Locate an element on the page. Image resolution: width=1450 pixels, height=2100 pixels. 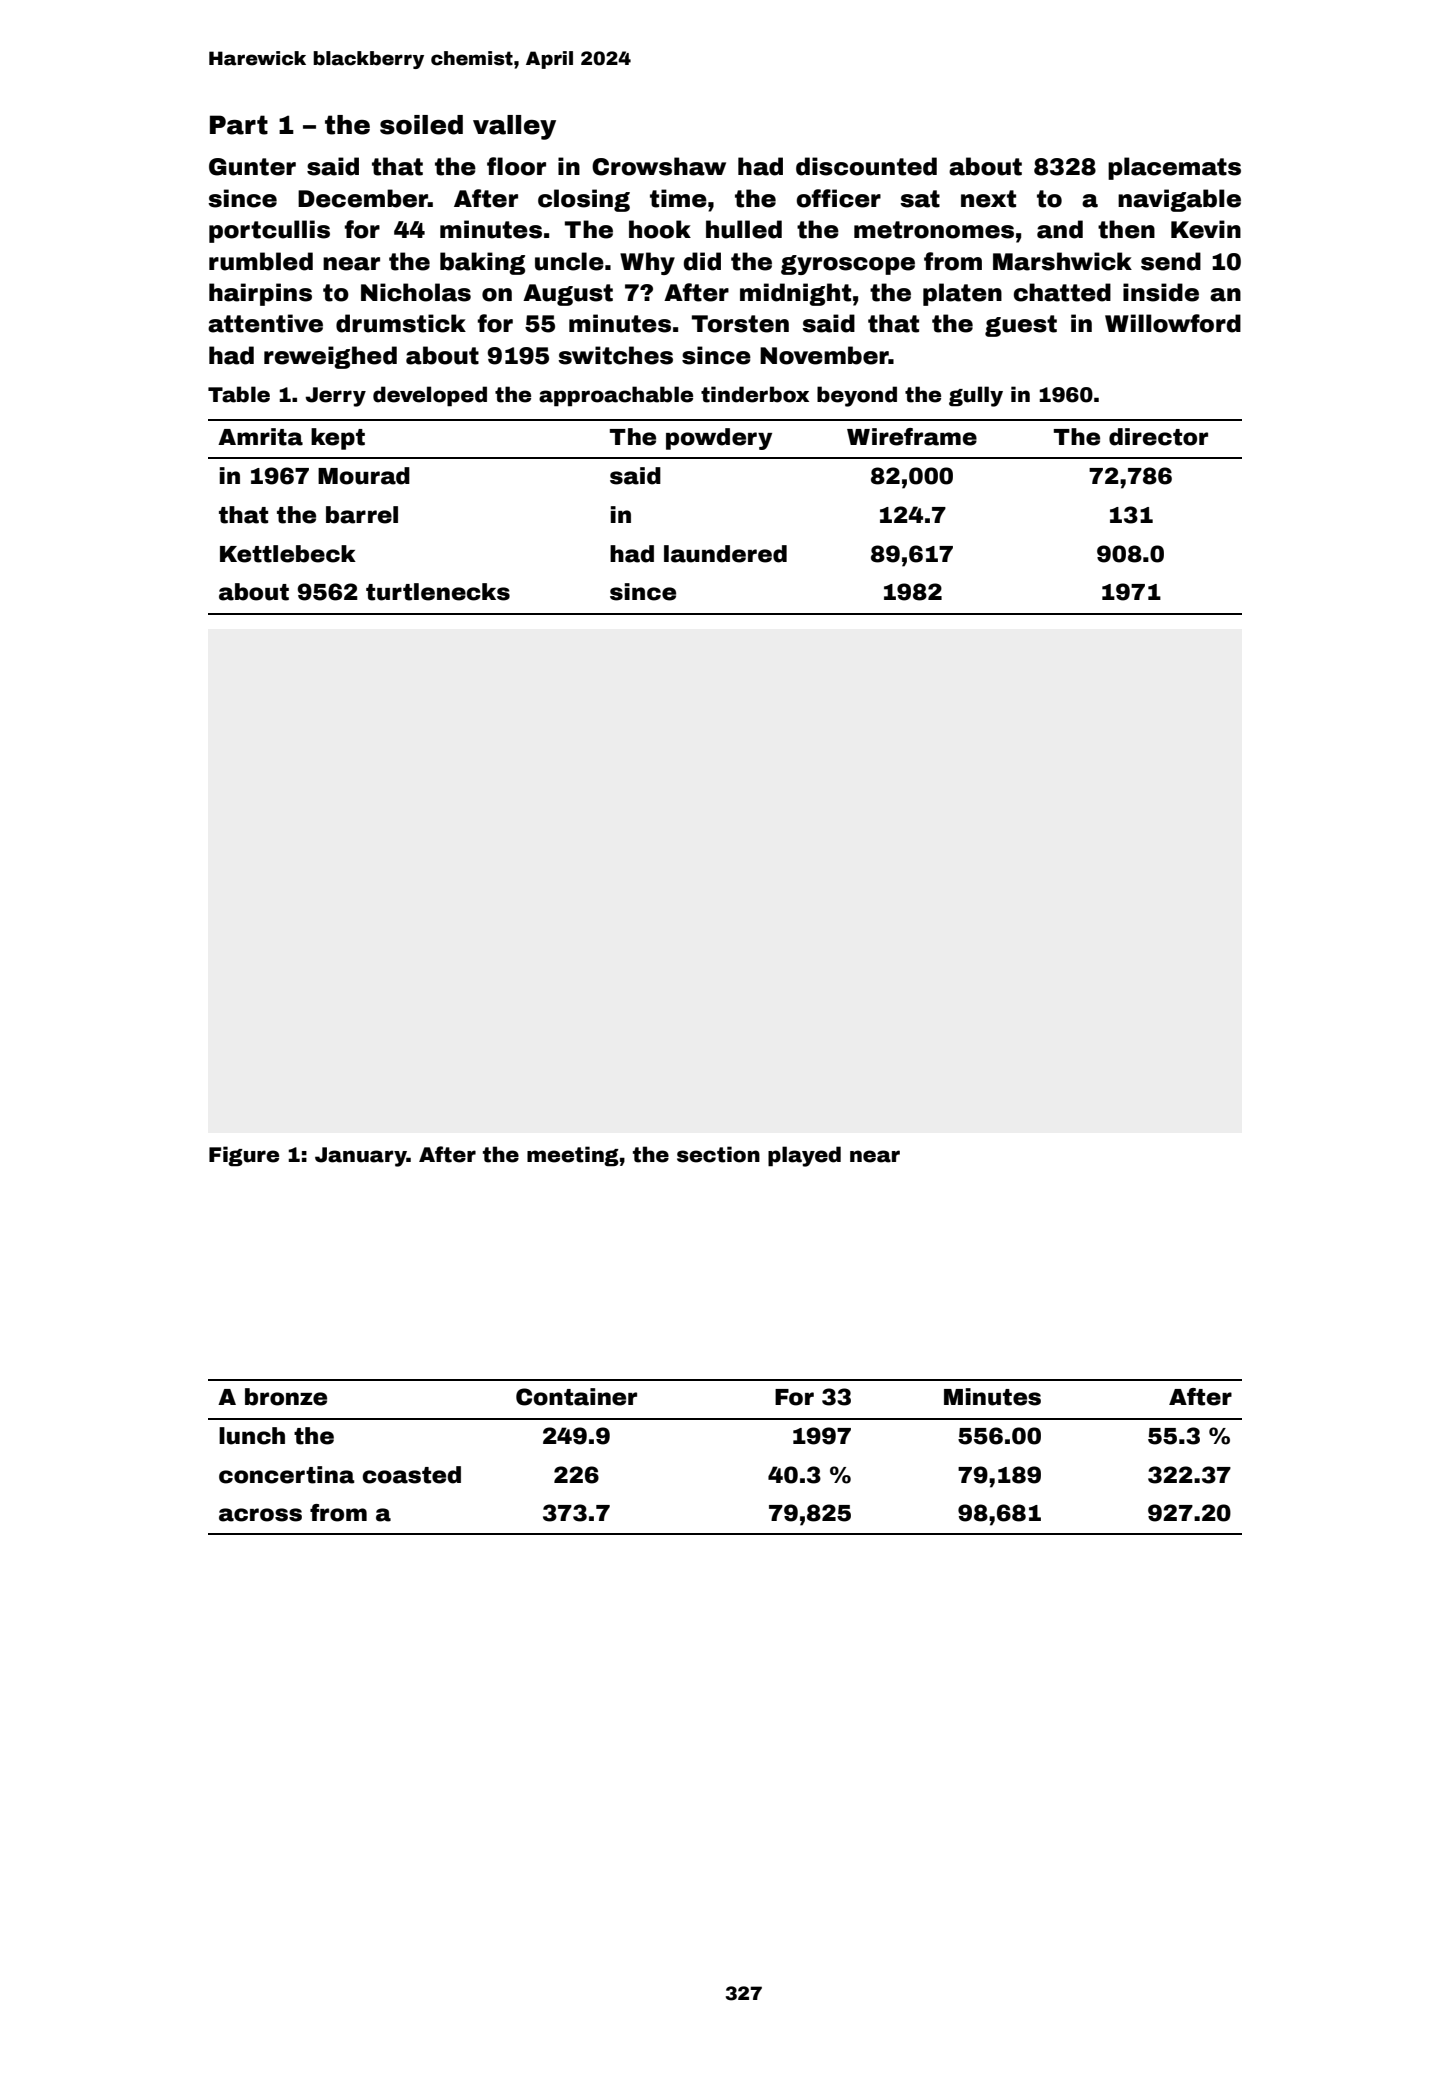
section is located at coordinates (718, 1154).
